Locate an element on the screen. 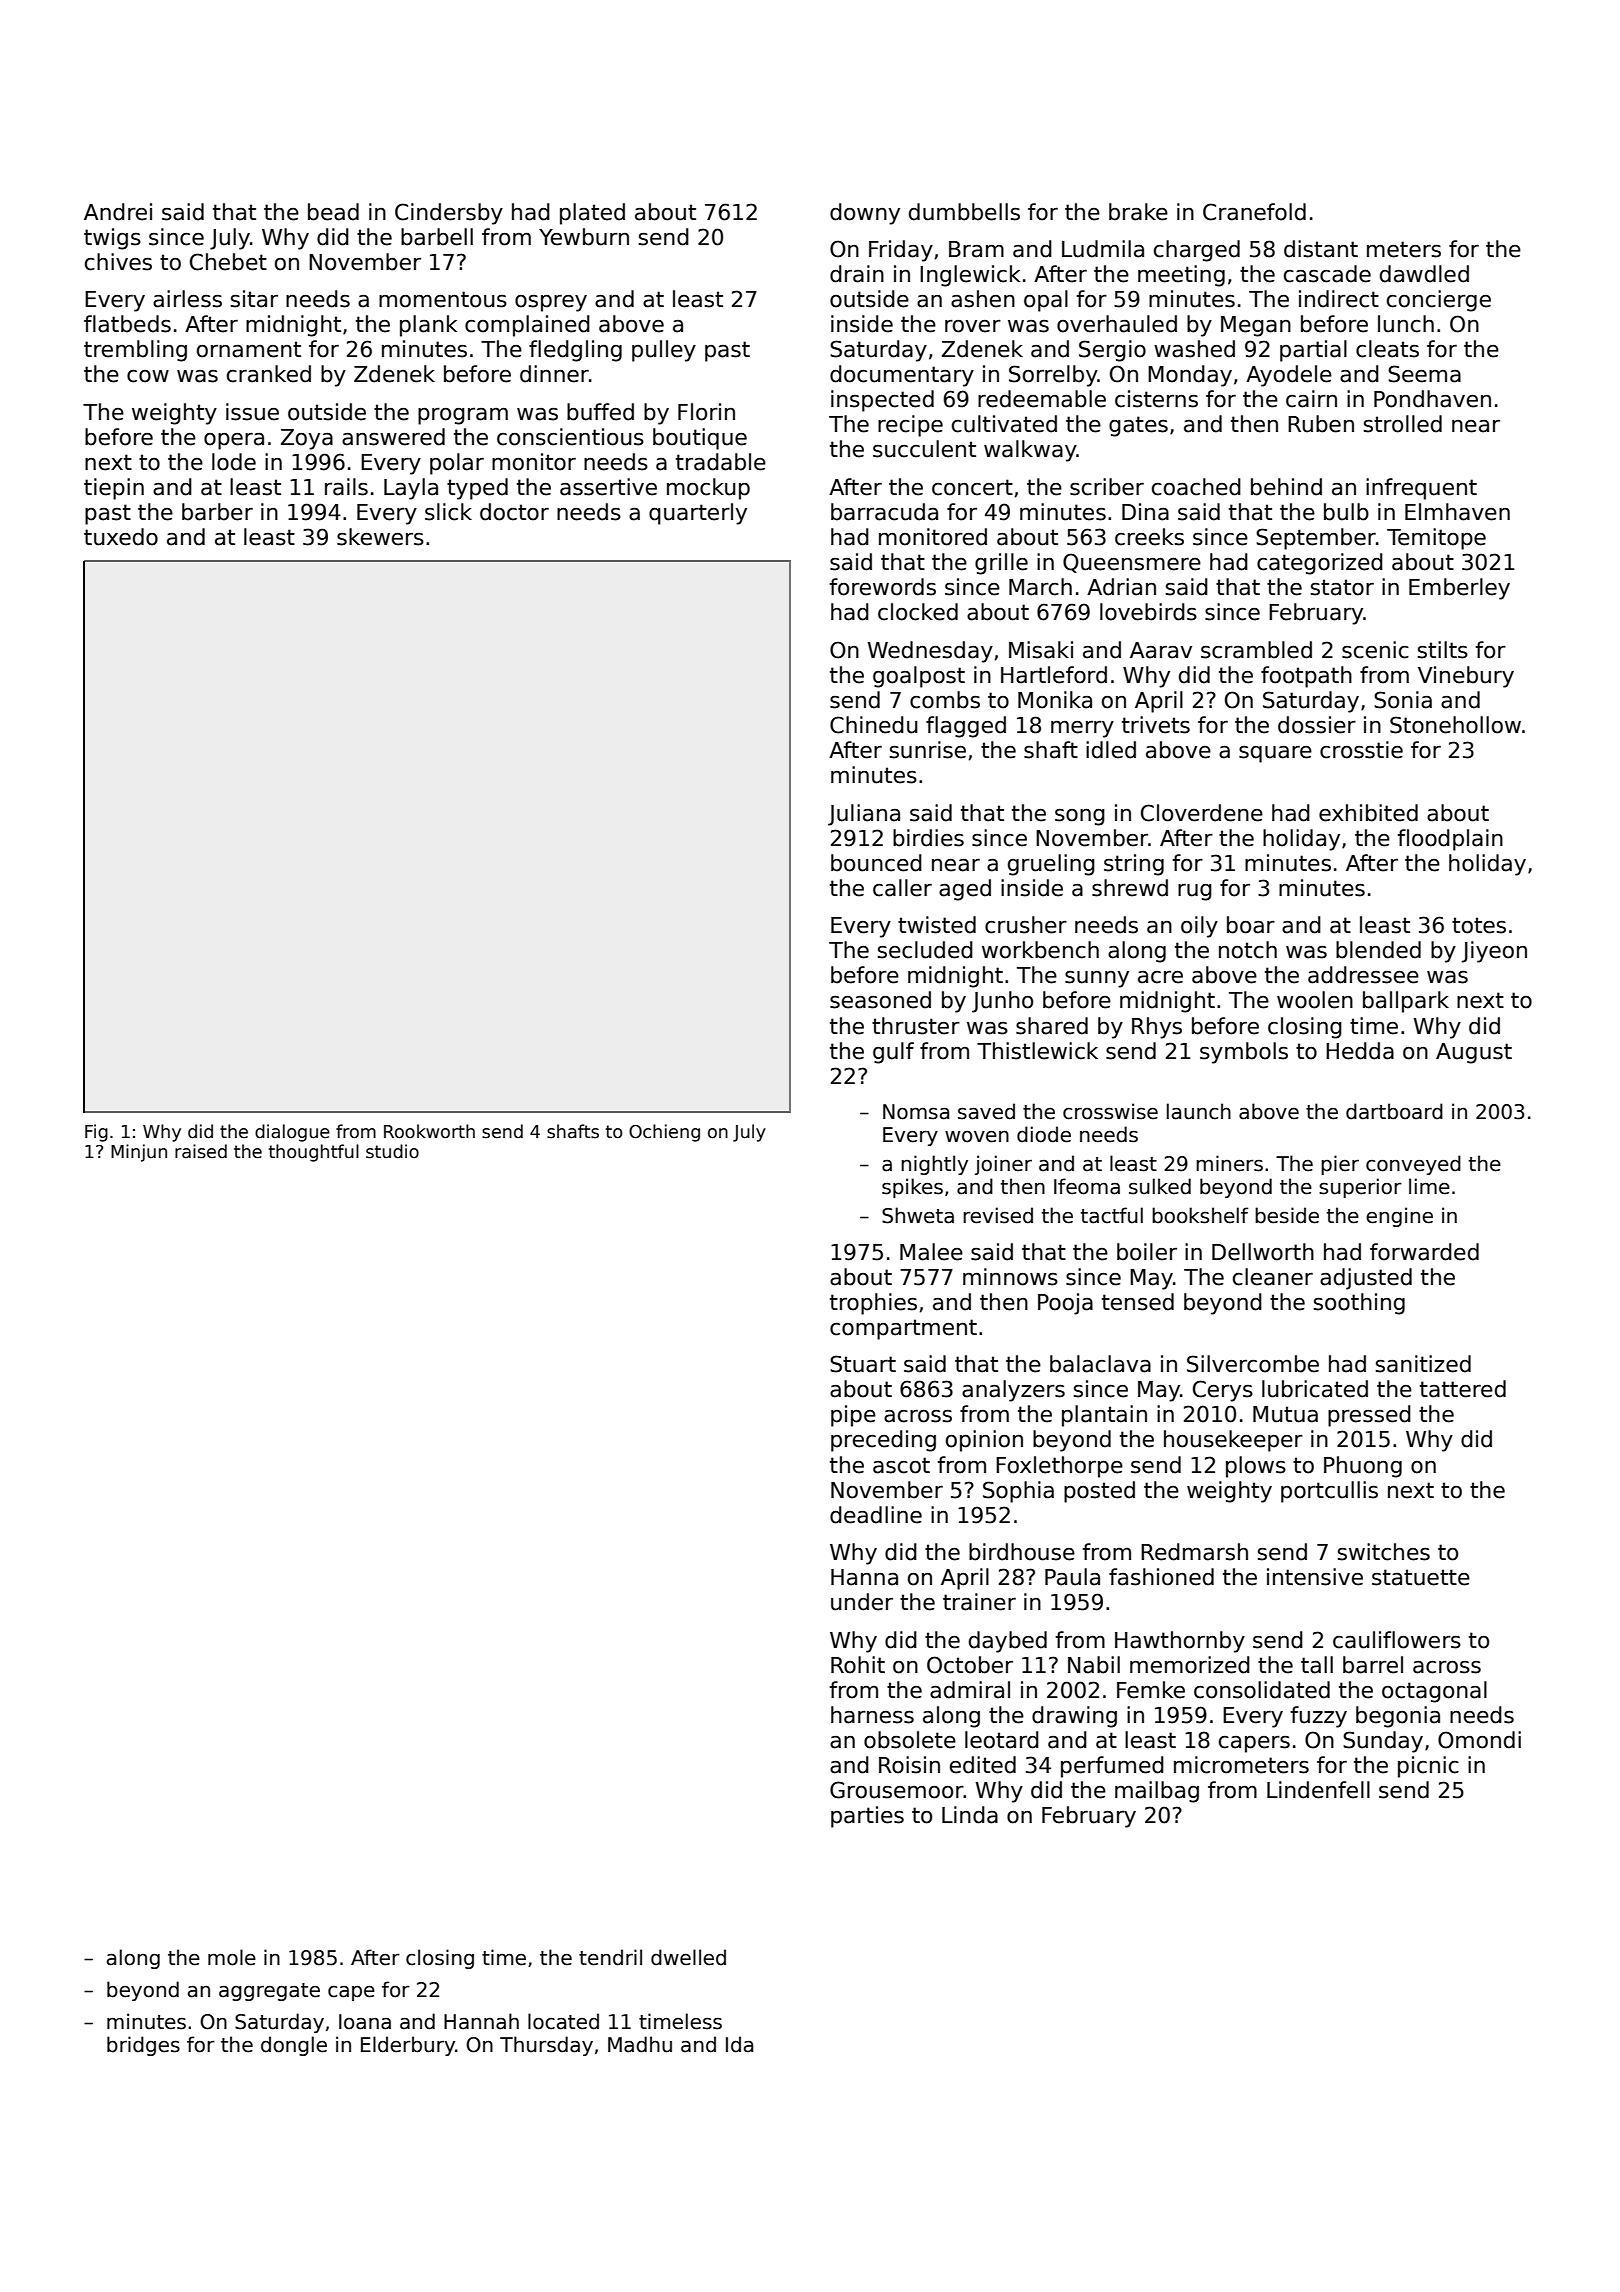  downy is located at coordinates (865, 214).
